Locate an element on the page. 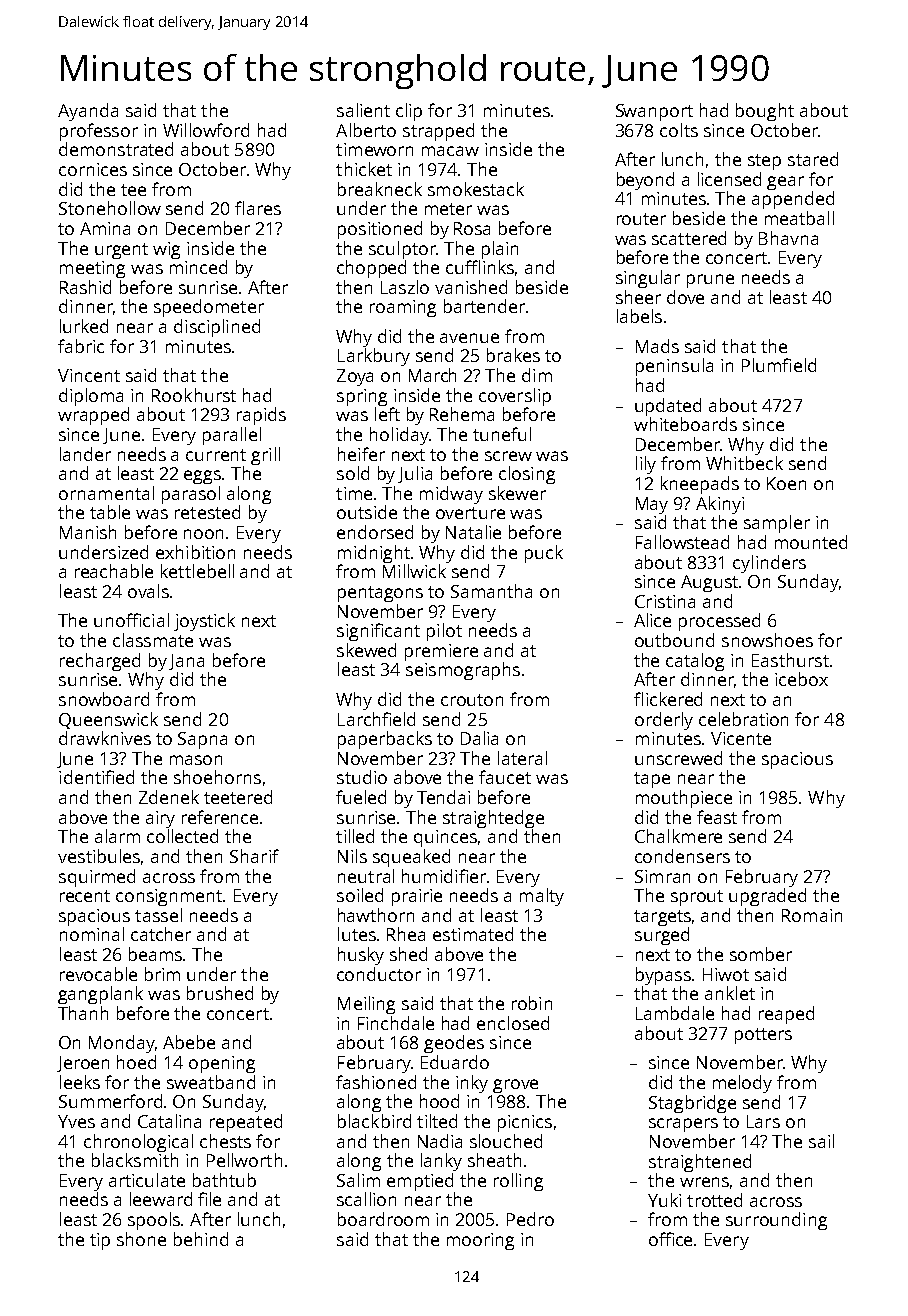 This page has height=1316, width=908. targets is located at coordinates (662, 918).
